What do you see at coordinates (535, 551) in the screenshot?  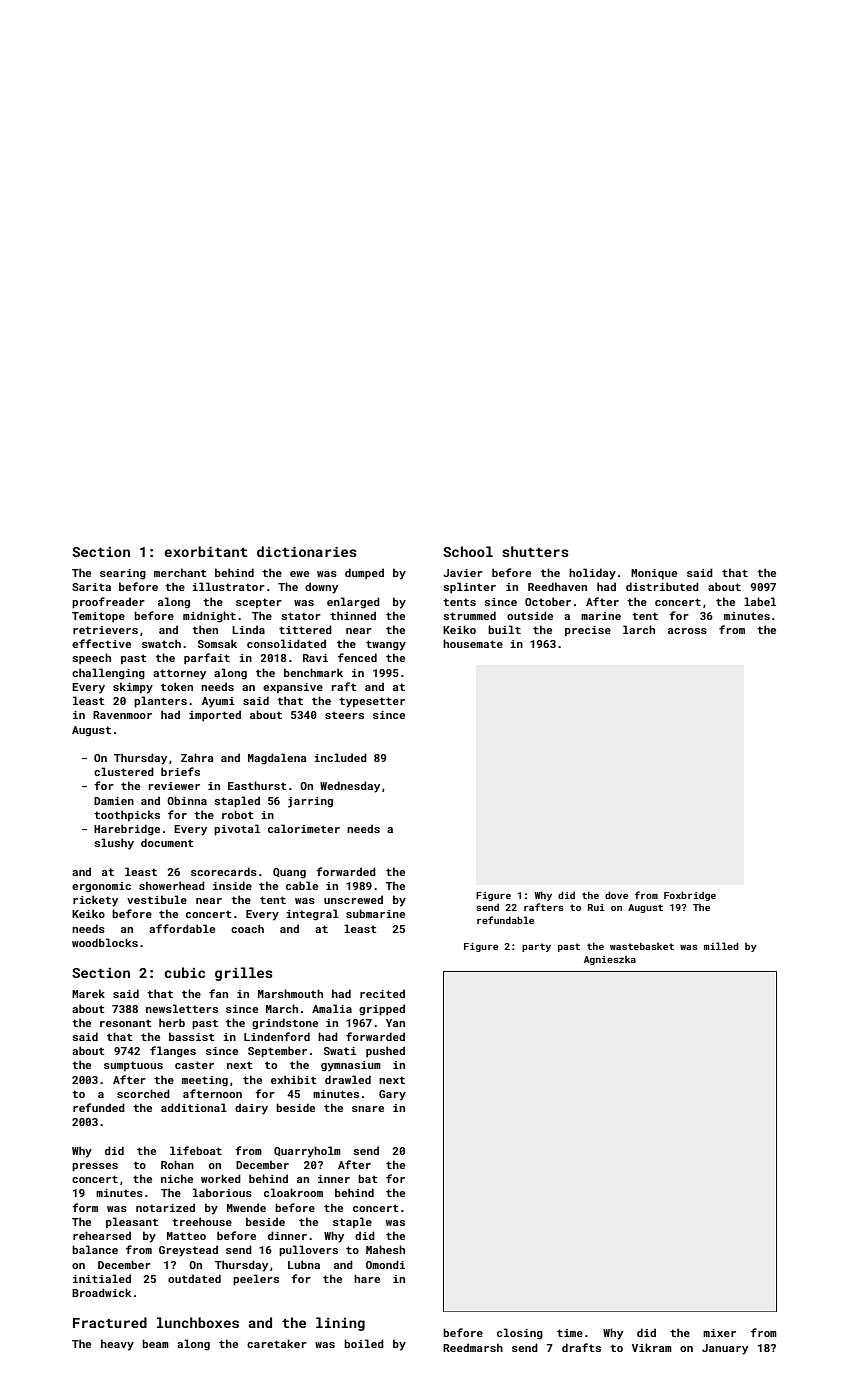 I see `shutters` at bounding box center [535, 551].
